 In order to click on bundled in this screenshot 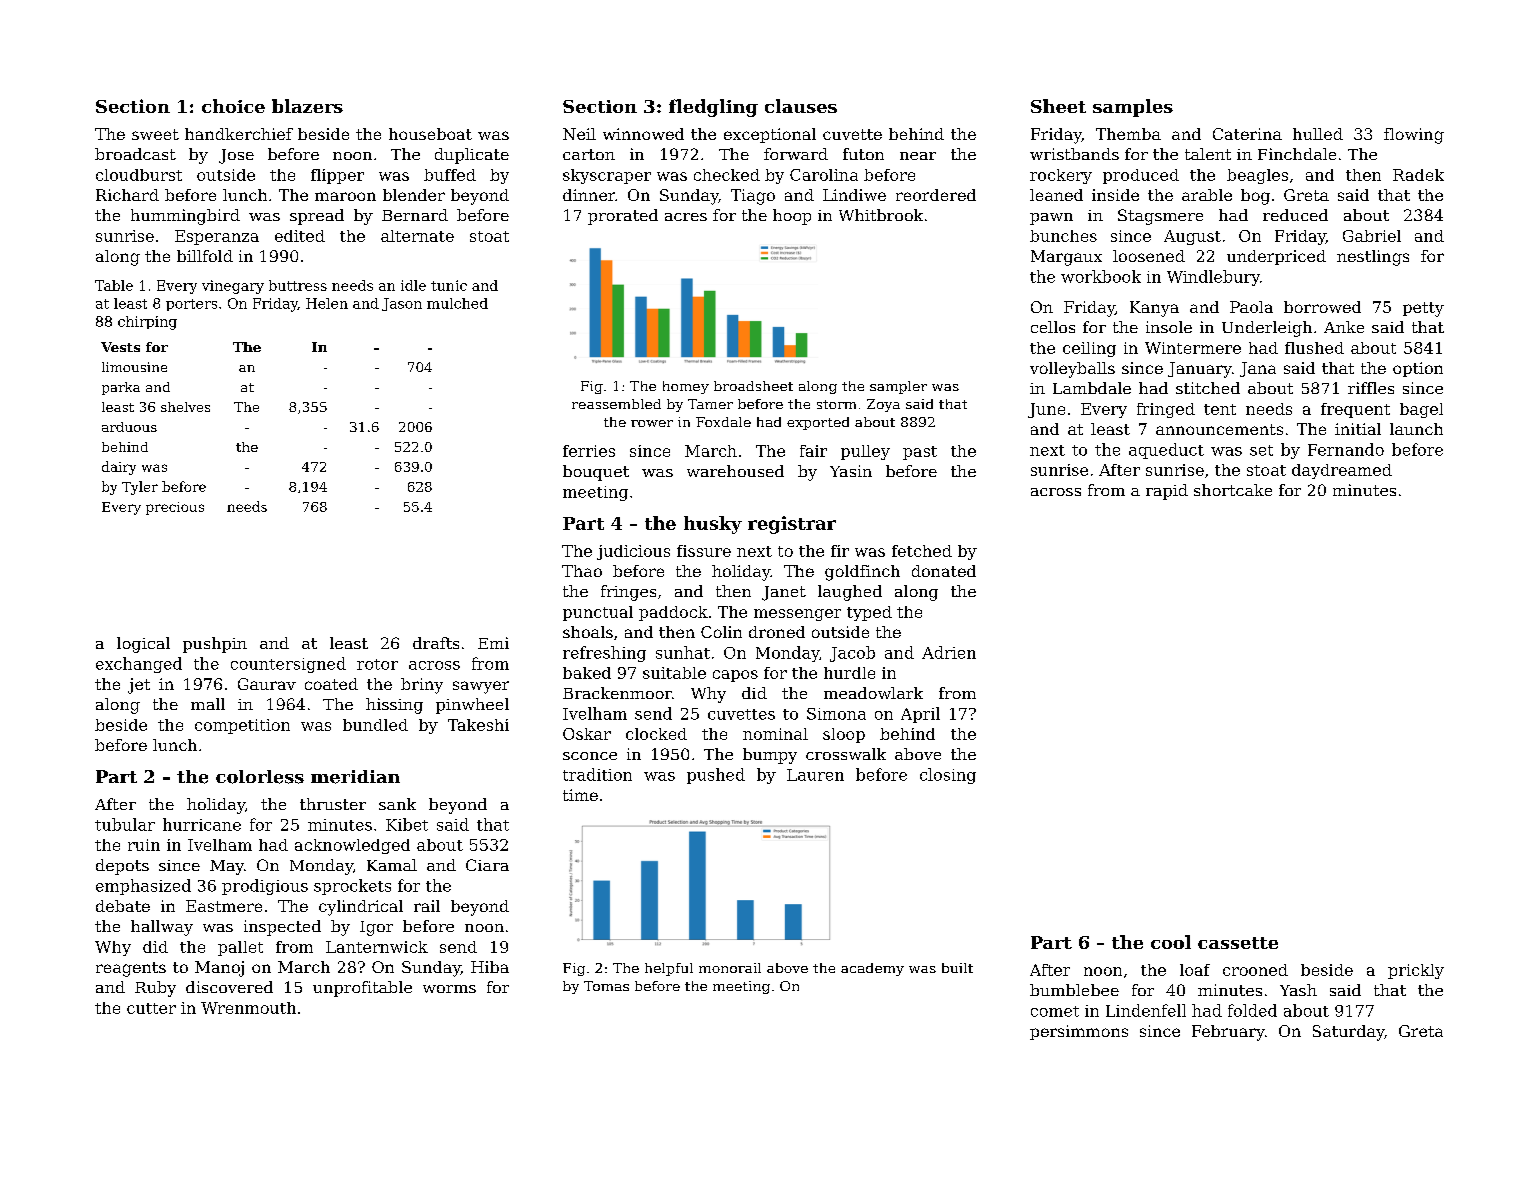, I will do `click(375, 725)`.
